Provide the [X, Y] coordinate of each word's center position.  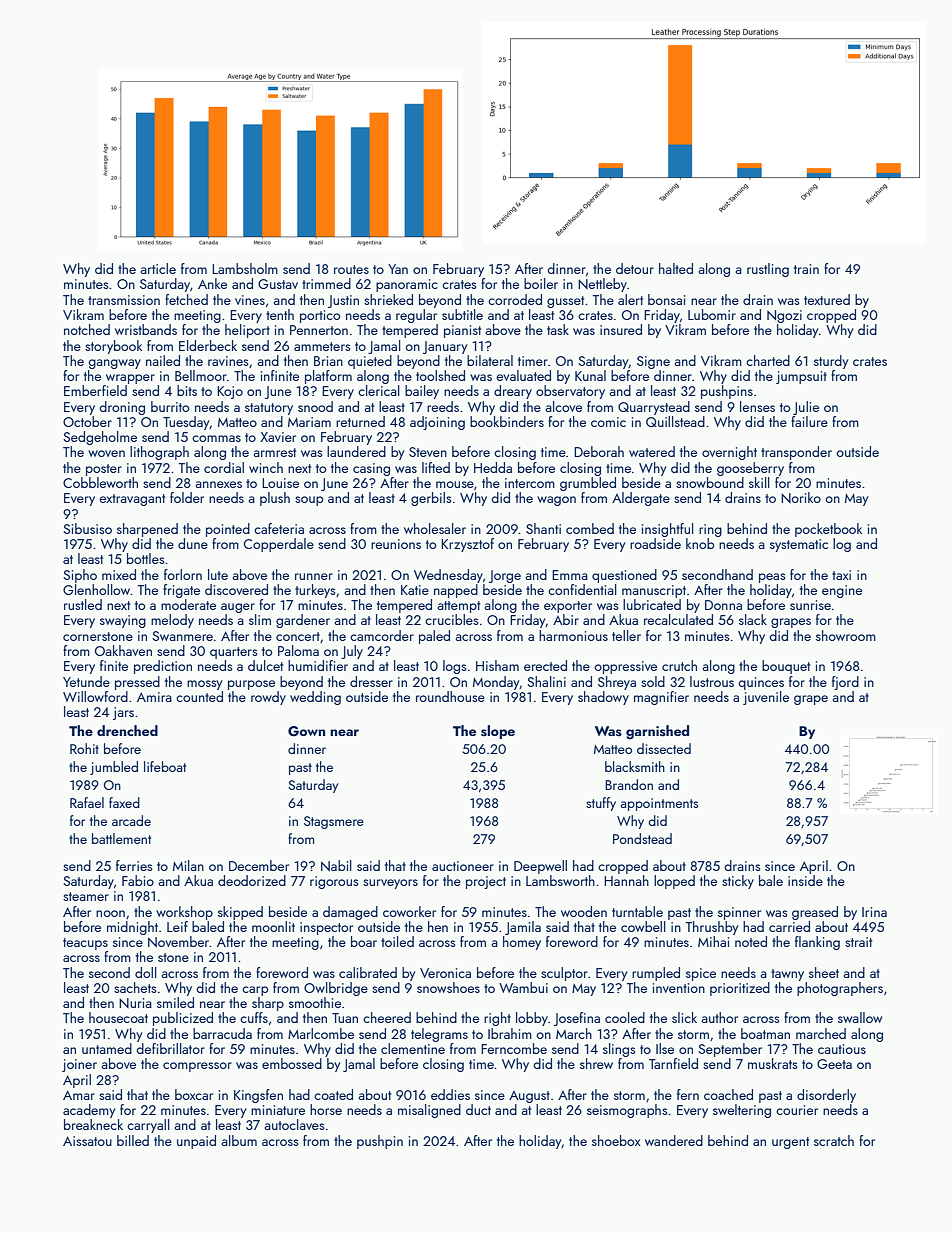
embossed [292, 1063]
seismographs [627, 1111]
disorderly [826, 1096]
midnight [132, 928]
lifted [436, 467]
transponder [796, 453]
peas [772, 578]
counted [199, 696]
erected [545, 665]
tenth [280, 314]
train [806, 269]
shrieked [388, 299]
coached [728, 1094]
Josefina [577, 1019]
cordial [224, 467]
